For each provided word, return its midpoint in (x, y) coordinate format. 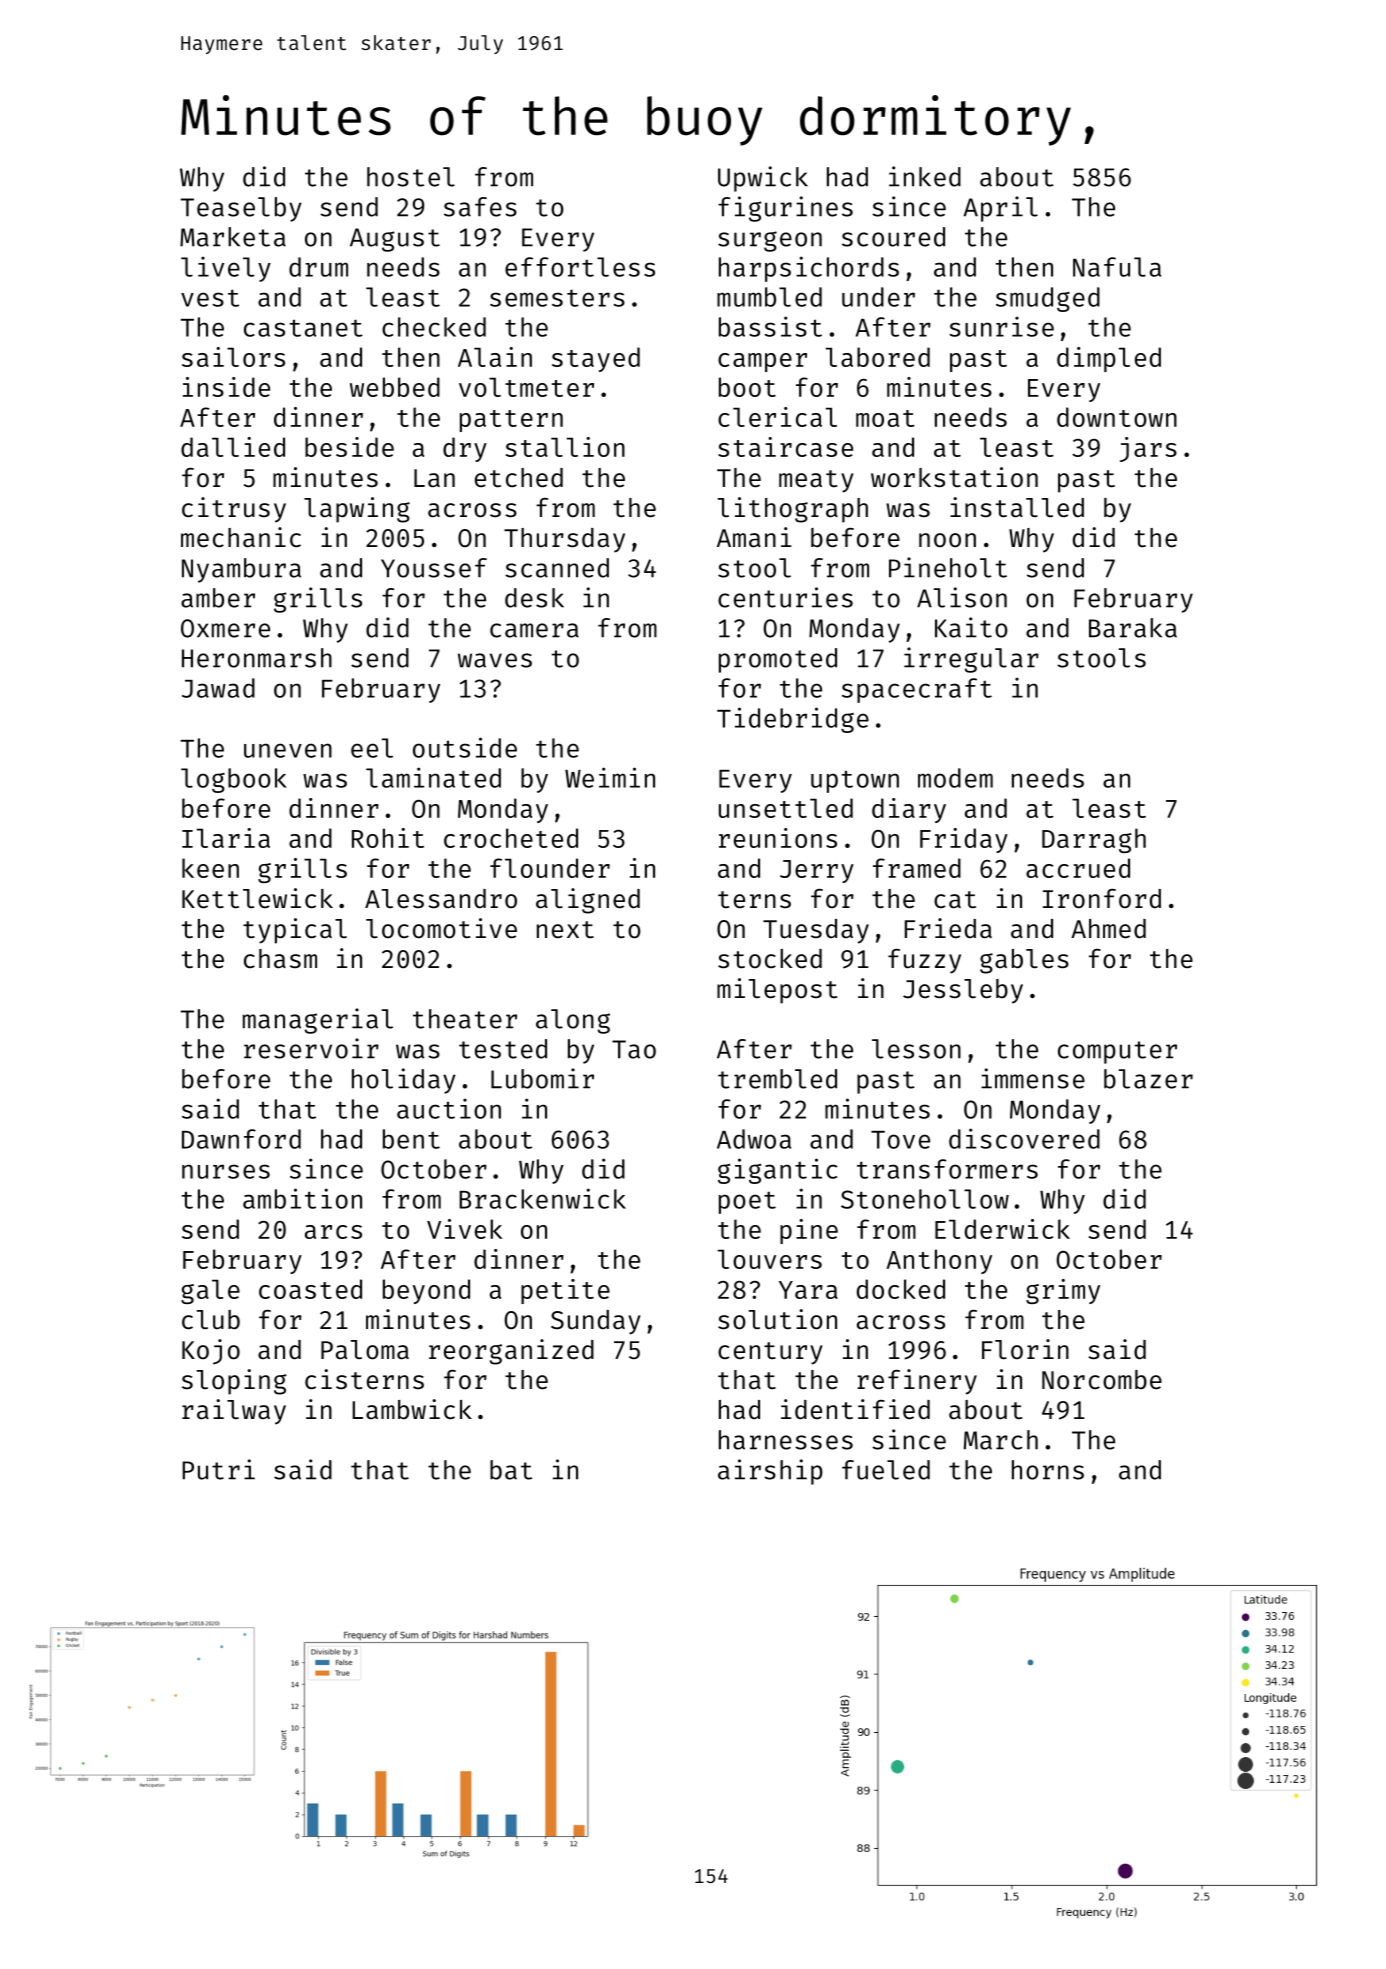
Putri (218, 1469)
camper (762, 362)
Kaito (971, 627)
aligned (588, 901)
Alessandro (441, 899)
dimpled (1109, 359)
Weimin (610, 777)
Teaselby (241, 209)
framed (917, 868)
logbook (234, 780)
